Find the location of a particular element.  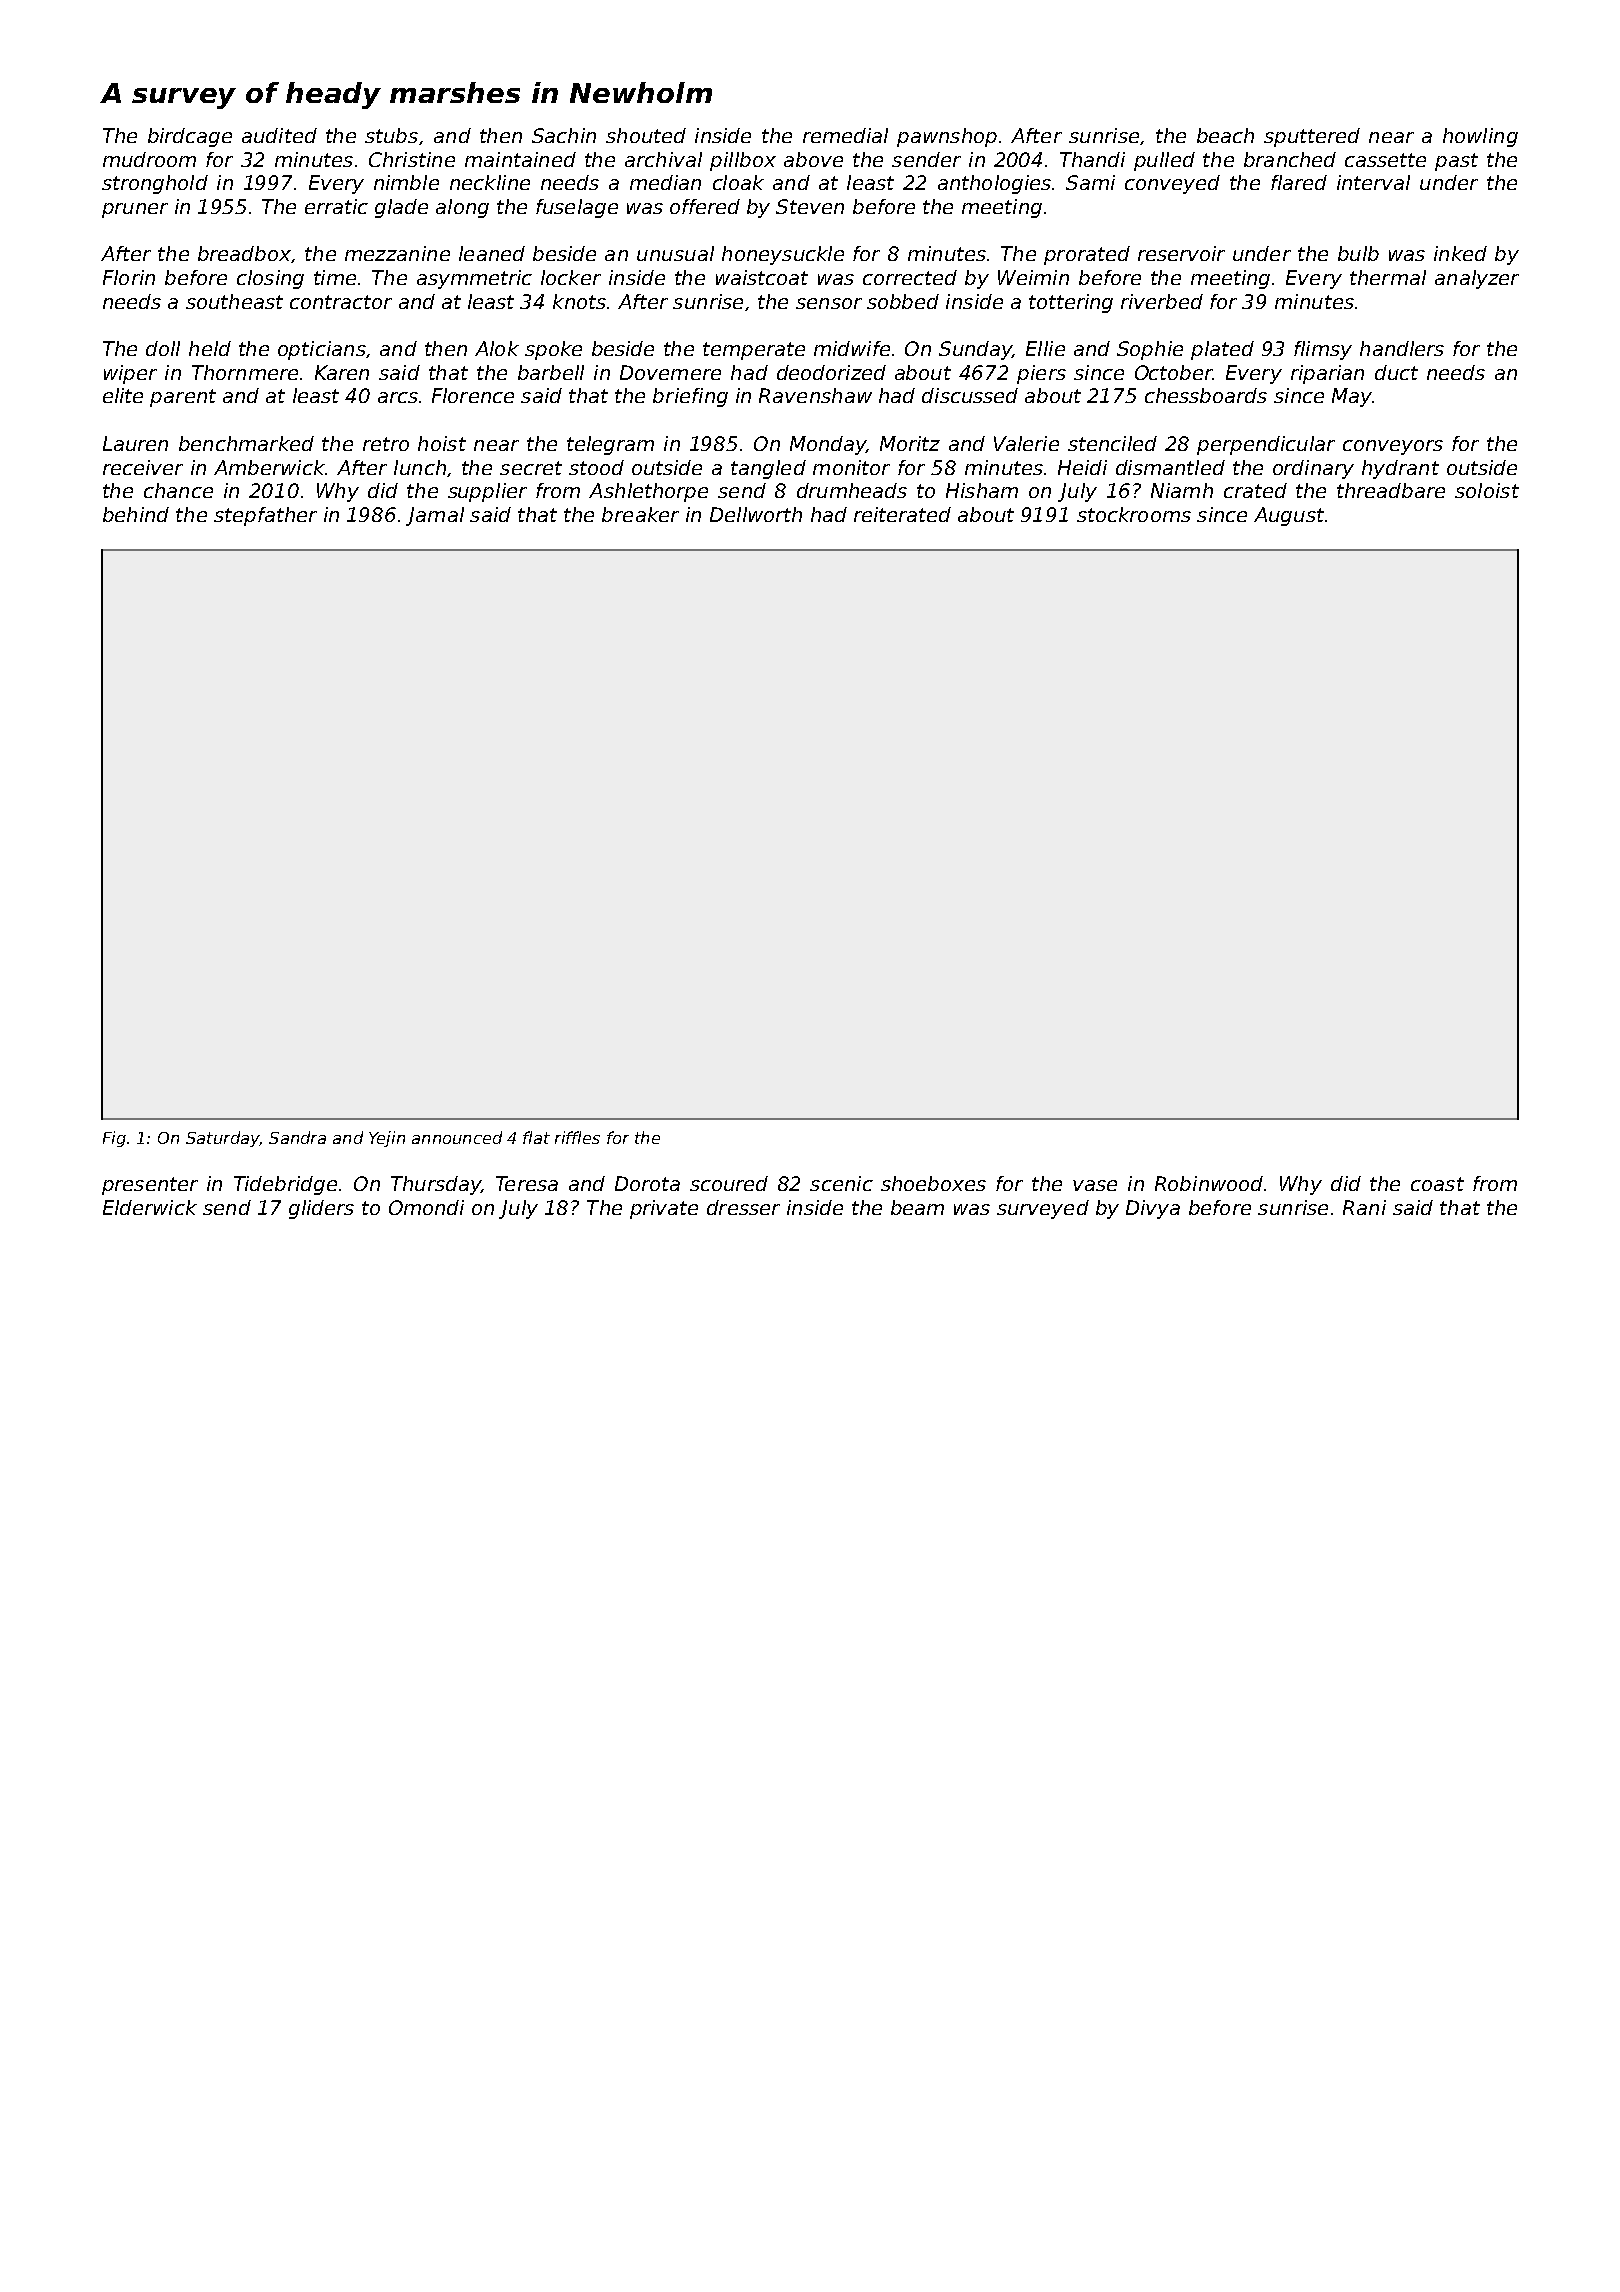

August is located at coordinates (1289, 516).
